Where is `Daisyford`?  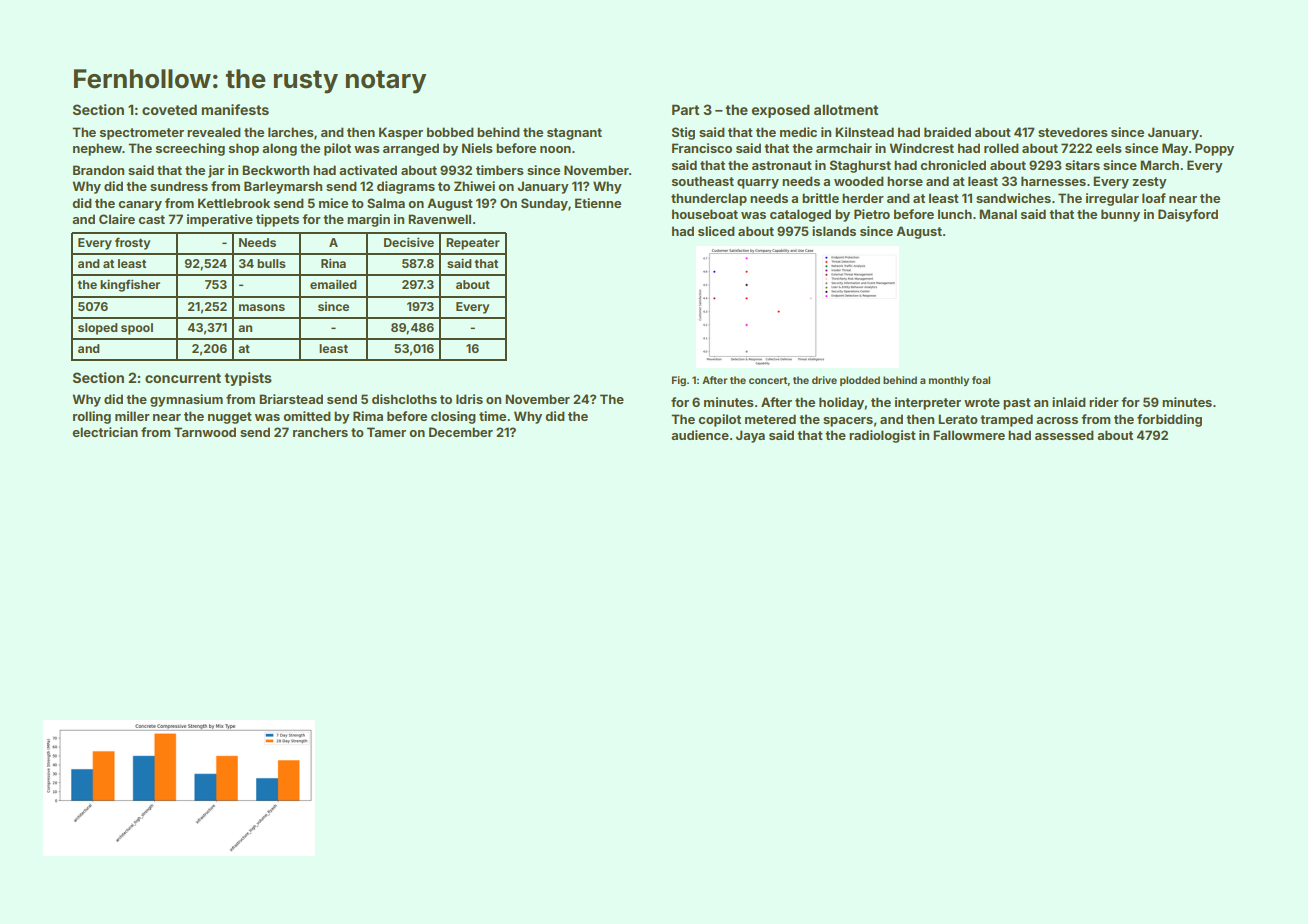
Daisyford is located at coordinates (1188, 215).
